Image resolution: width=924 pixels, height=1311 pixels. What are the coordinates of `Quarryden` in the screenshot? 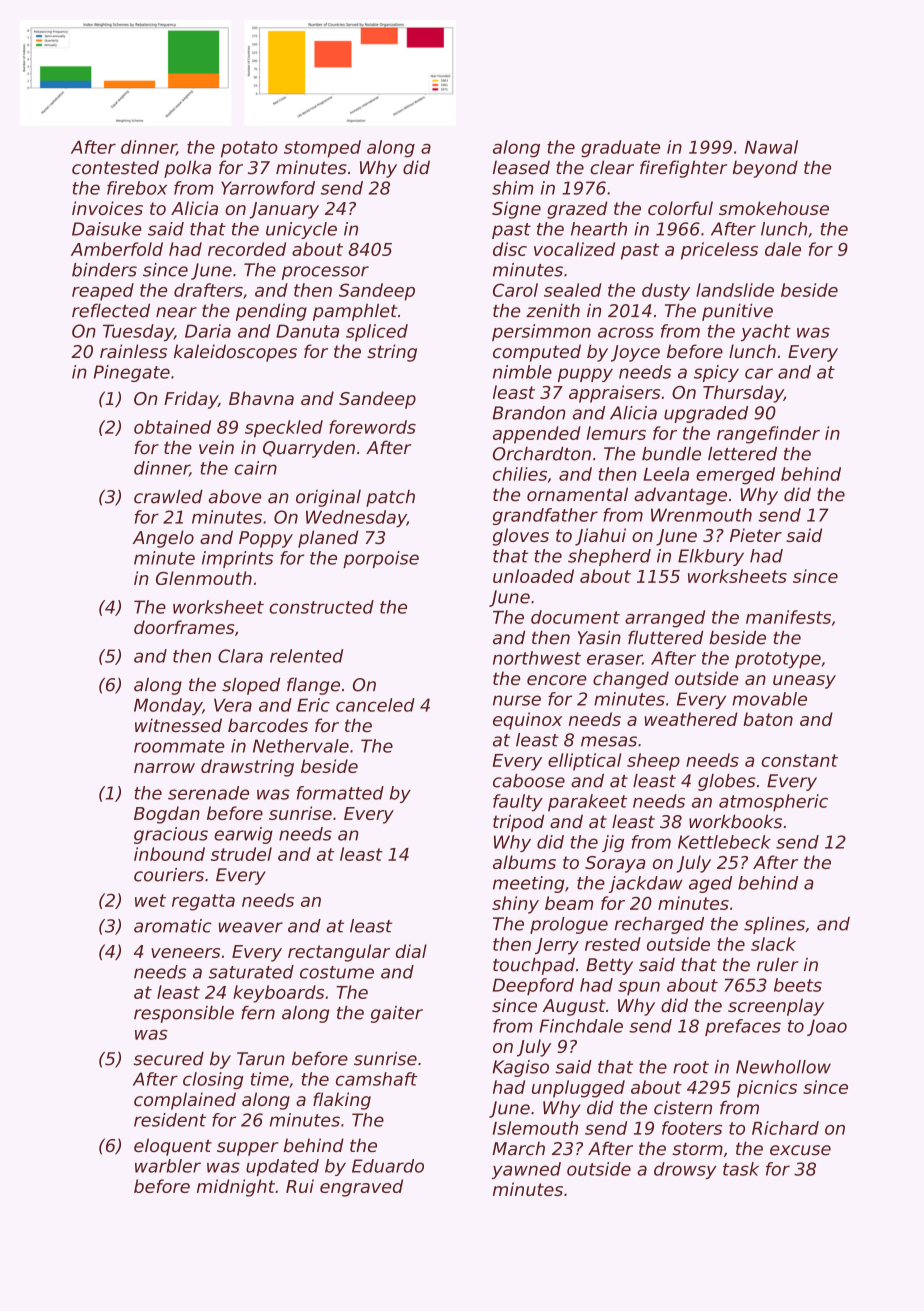 It's located at (309, 449).
